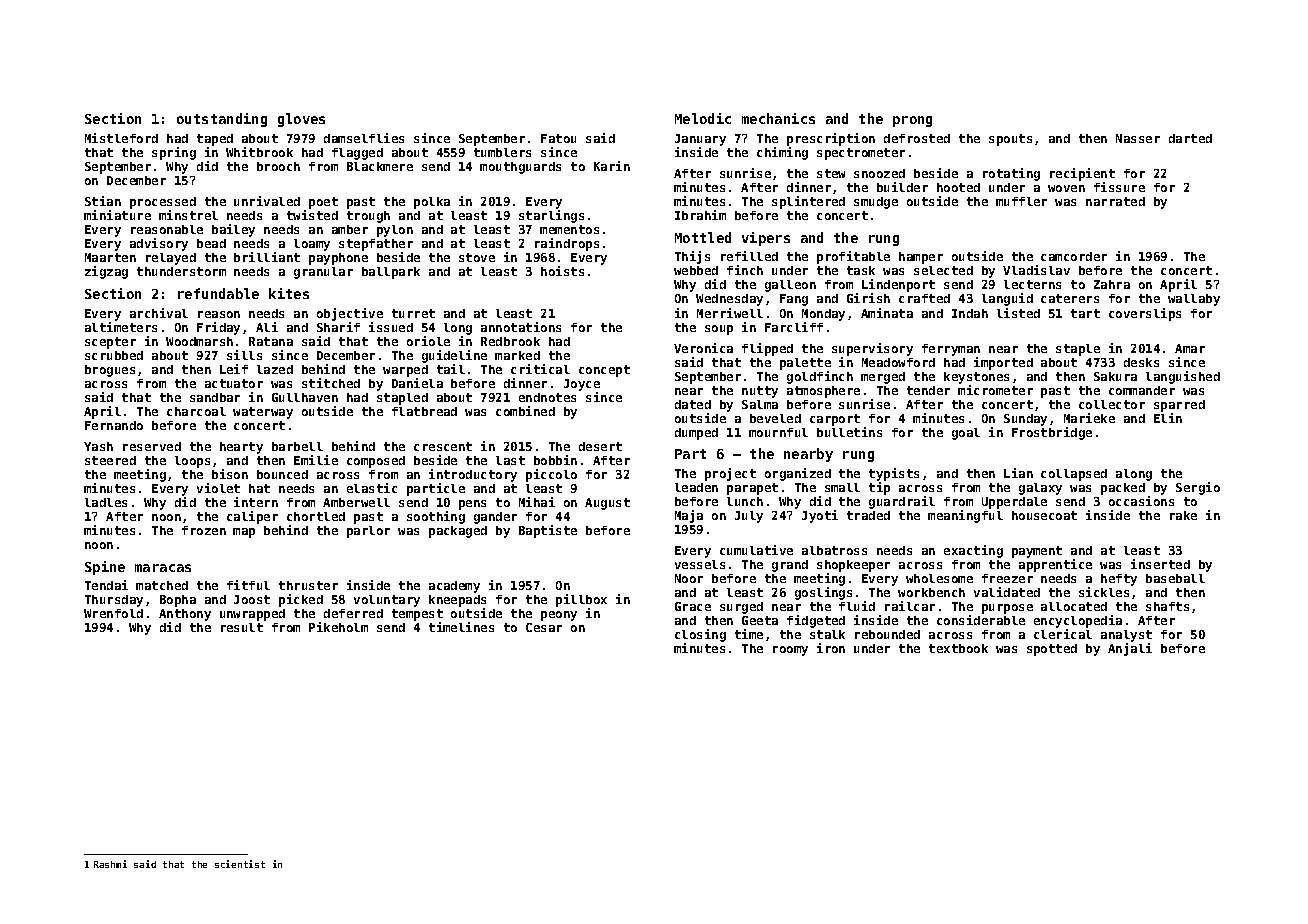  I want to click on micrometer, so click(995, 390).
